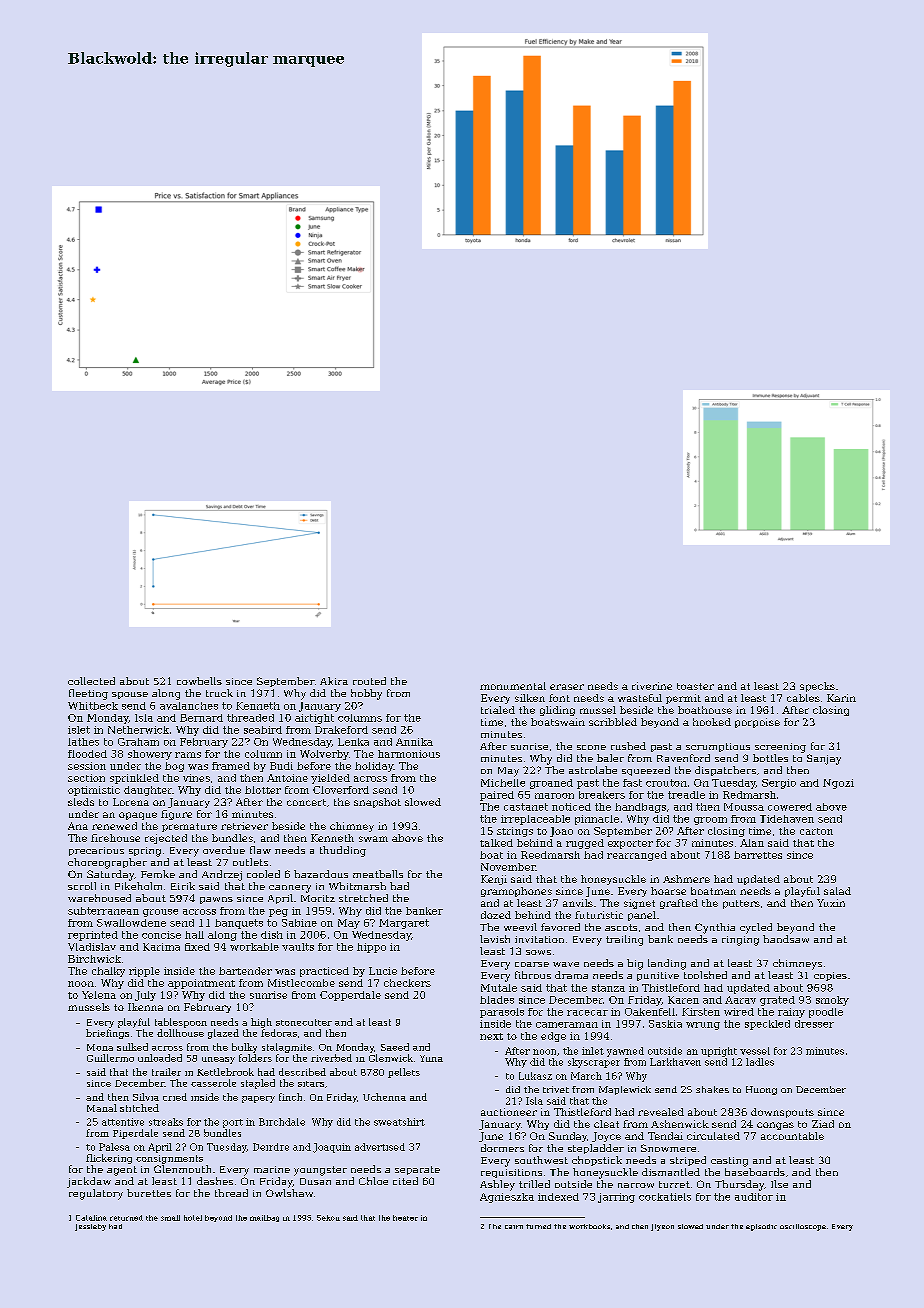 The image size is (924, 1308). I want to click on seabird, so click(263, 730).
